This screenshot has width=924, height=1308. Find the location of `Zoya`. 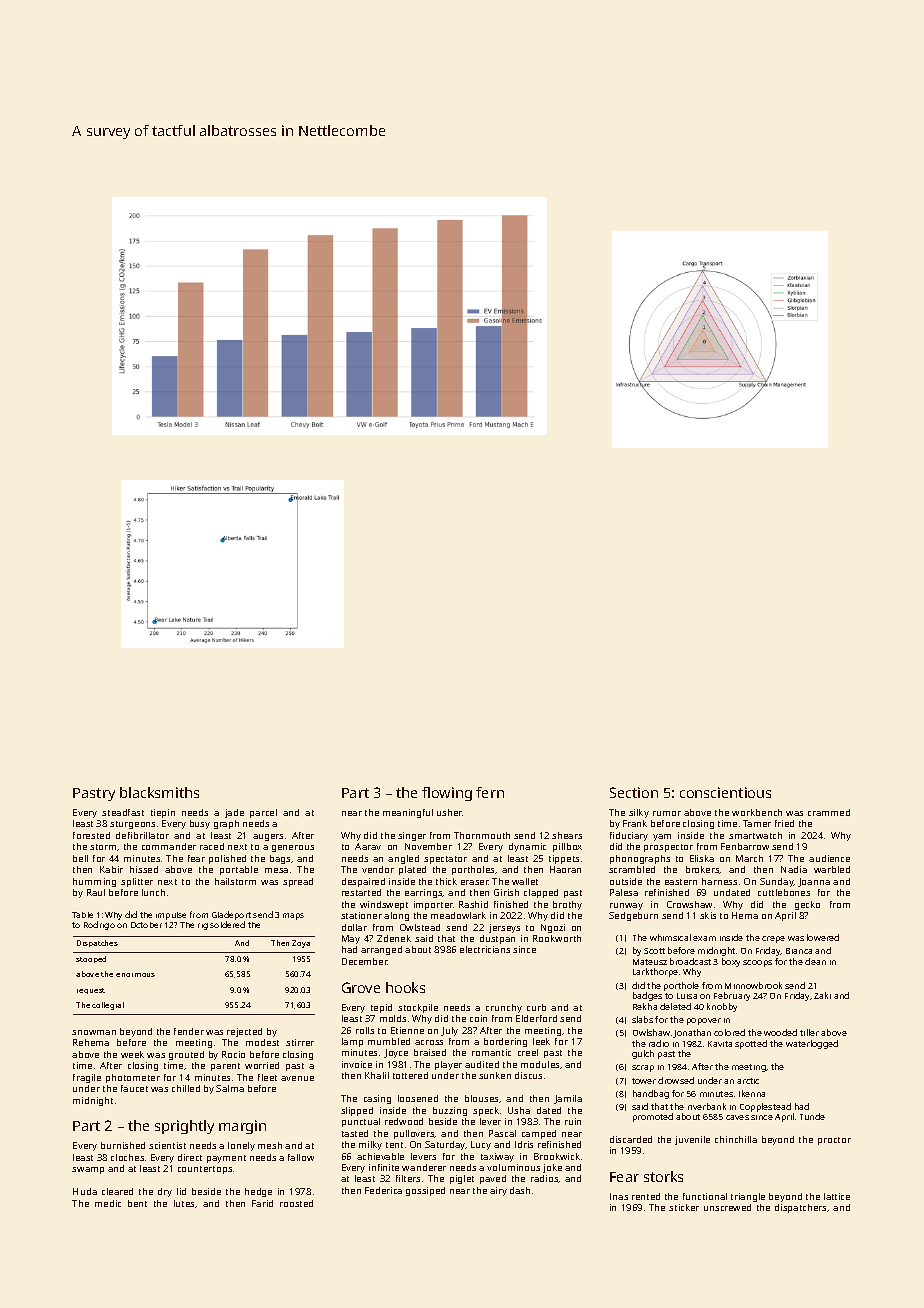

Zoya is located at coordinates (301, 944).
